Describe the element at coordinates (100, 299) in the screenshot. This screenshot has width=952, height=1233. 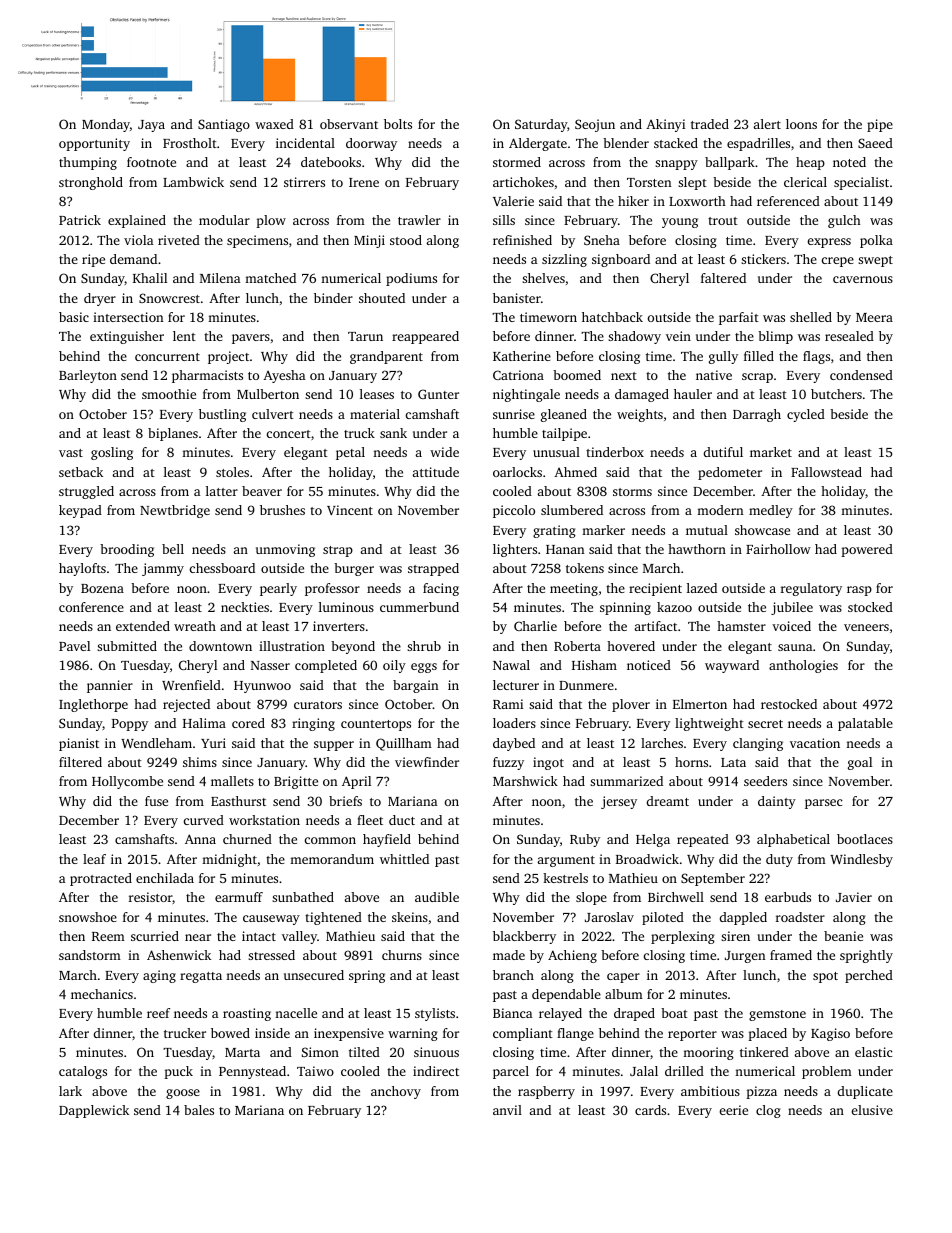
I see `dryer` at that location.
